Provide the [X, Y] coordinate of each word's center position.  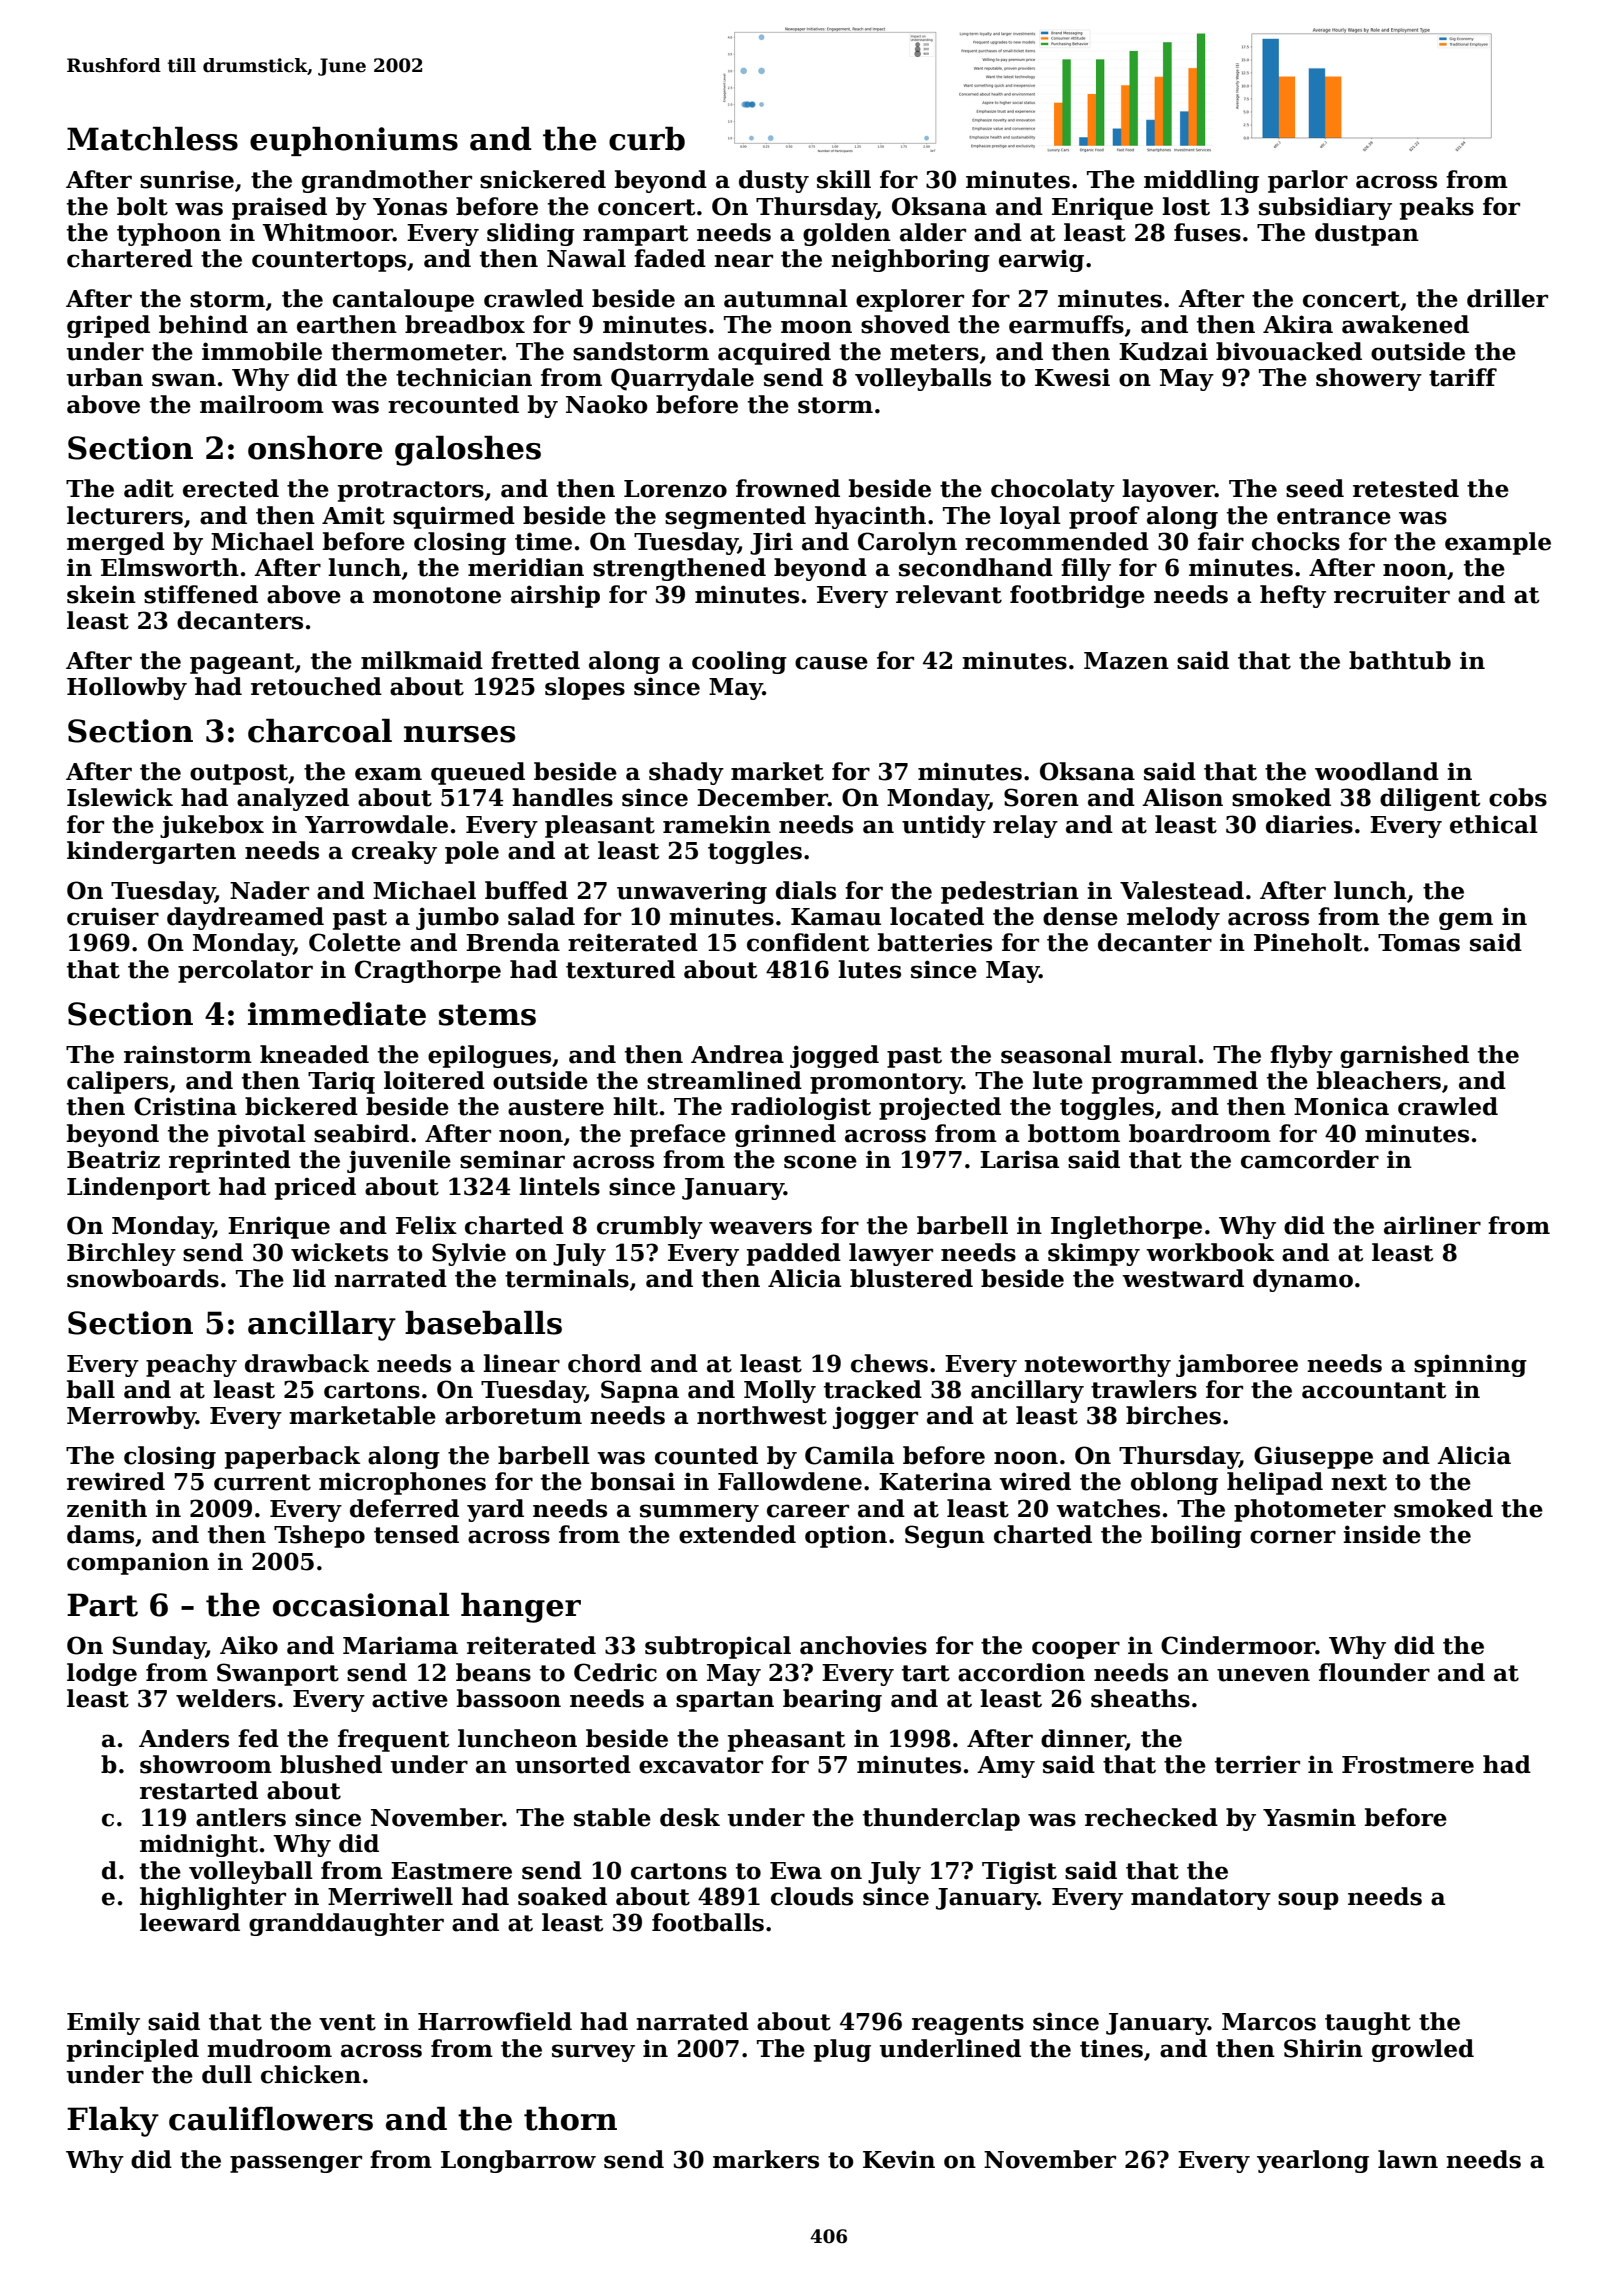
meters [934, 352]
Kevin [899, 2159]
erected [231, 488]
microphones [402, 1483]
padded [794, 1254]
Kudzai [1163, 351]
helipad [1275, 1483]
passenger [296, 2164]
